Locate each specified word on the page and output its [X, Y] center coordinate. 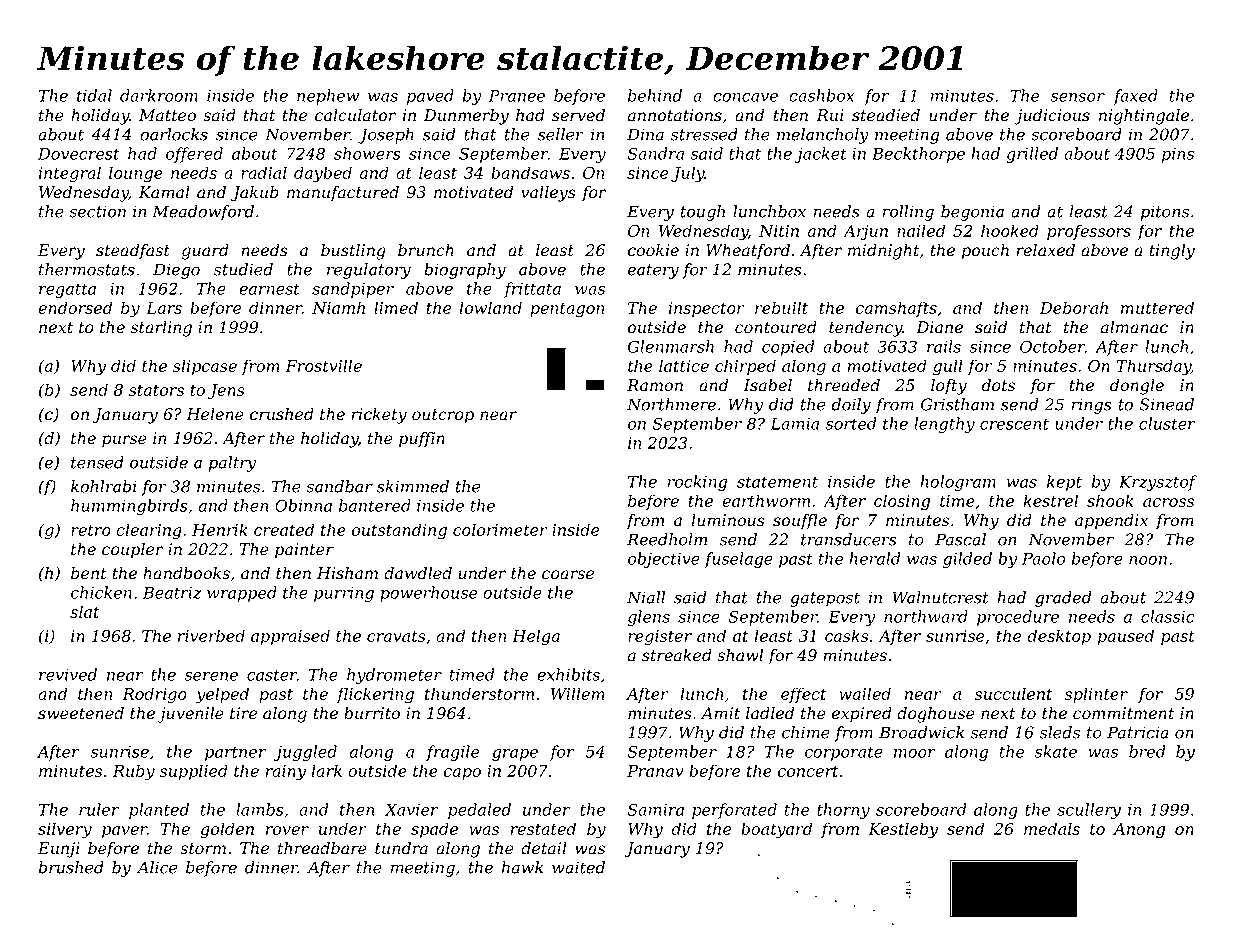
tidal [94, 95]
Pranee [517, 96]
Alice [157, 867]
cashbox [821, 95]
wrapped [242, 594]
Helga [536, 637]
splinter [1096, 695]
